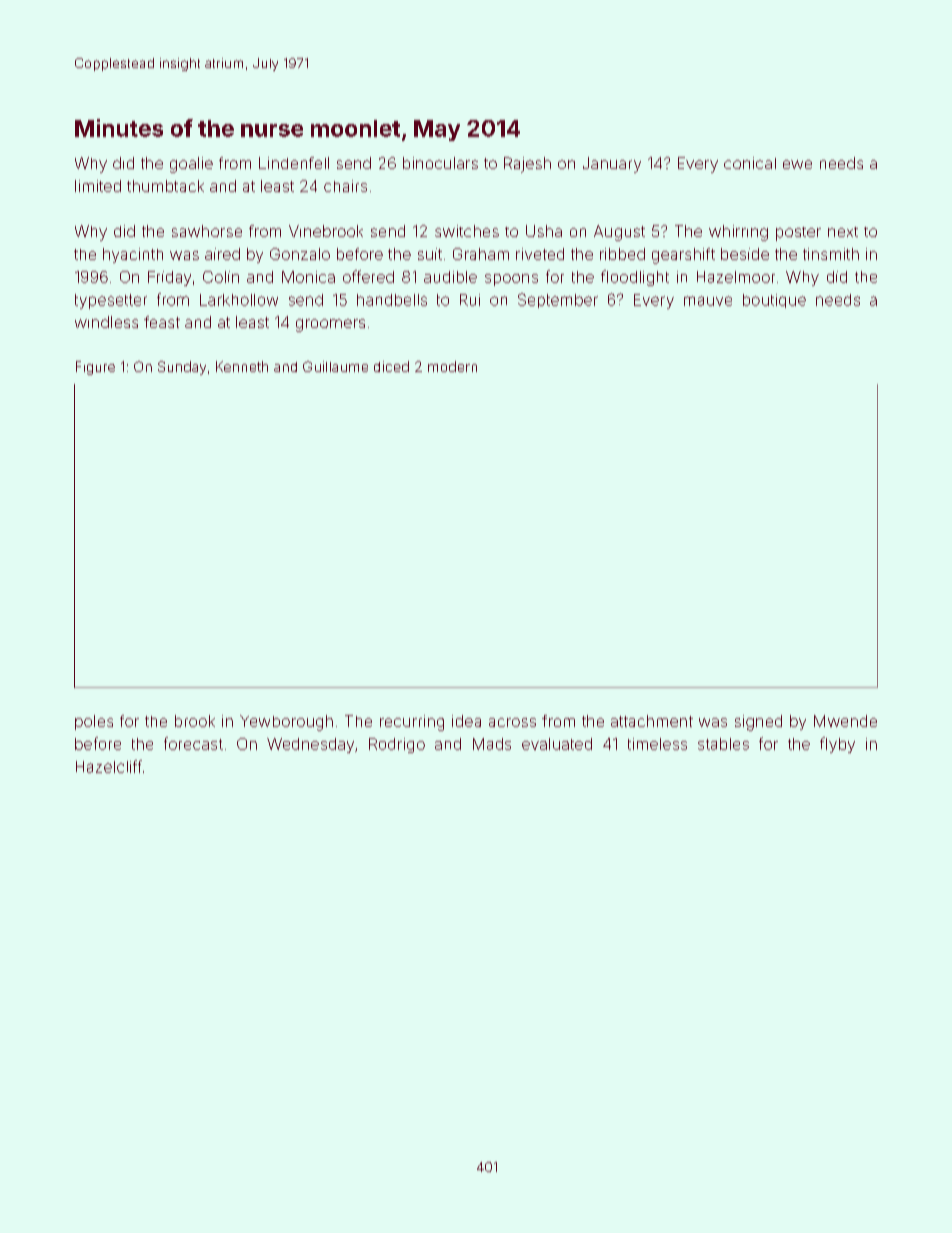  Describe the element at coordinates (95, 368) in the screenshot. I see `Figure` at that location.
